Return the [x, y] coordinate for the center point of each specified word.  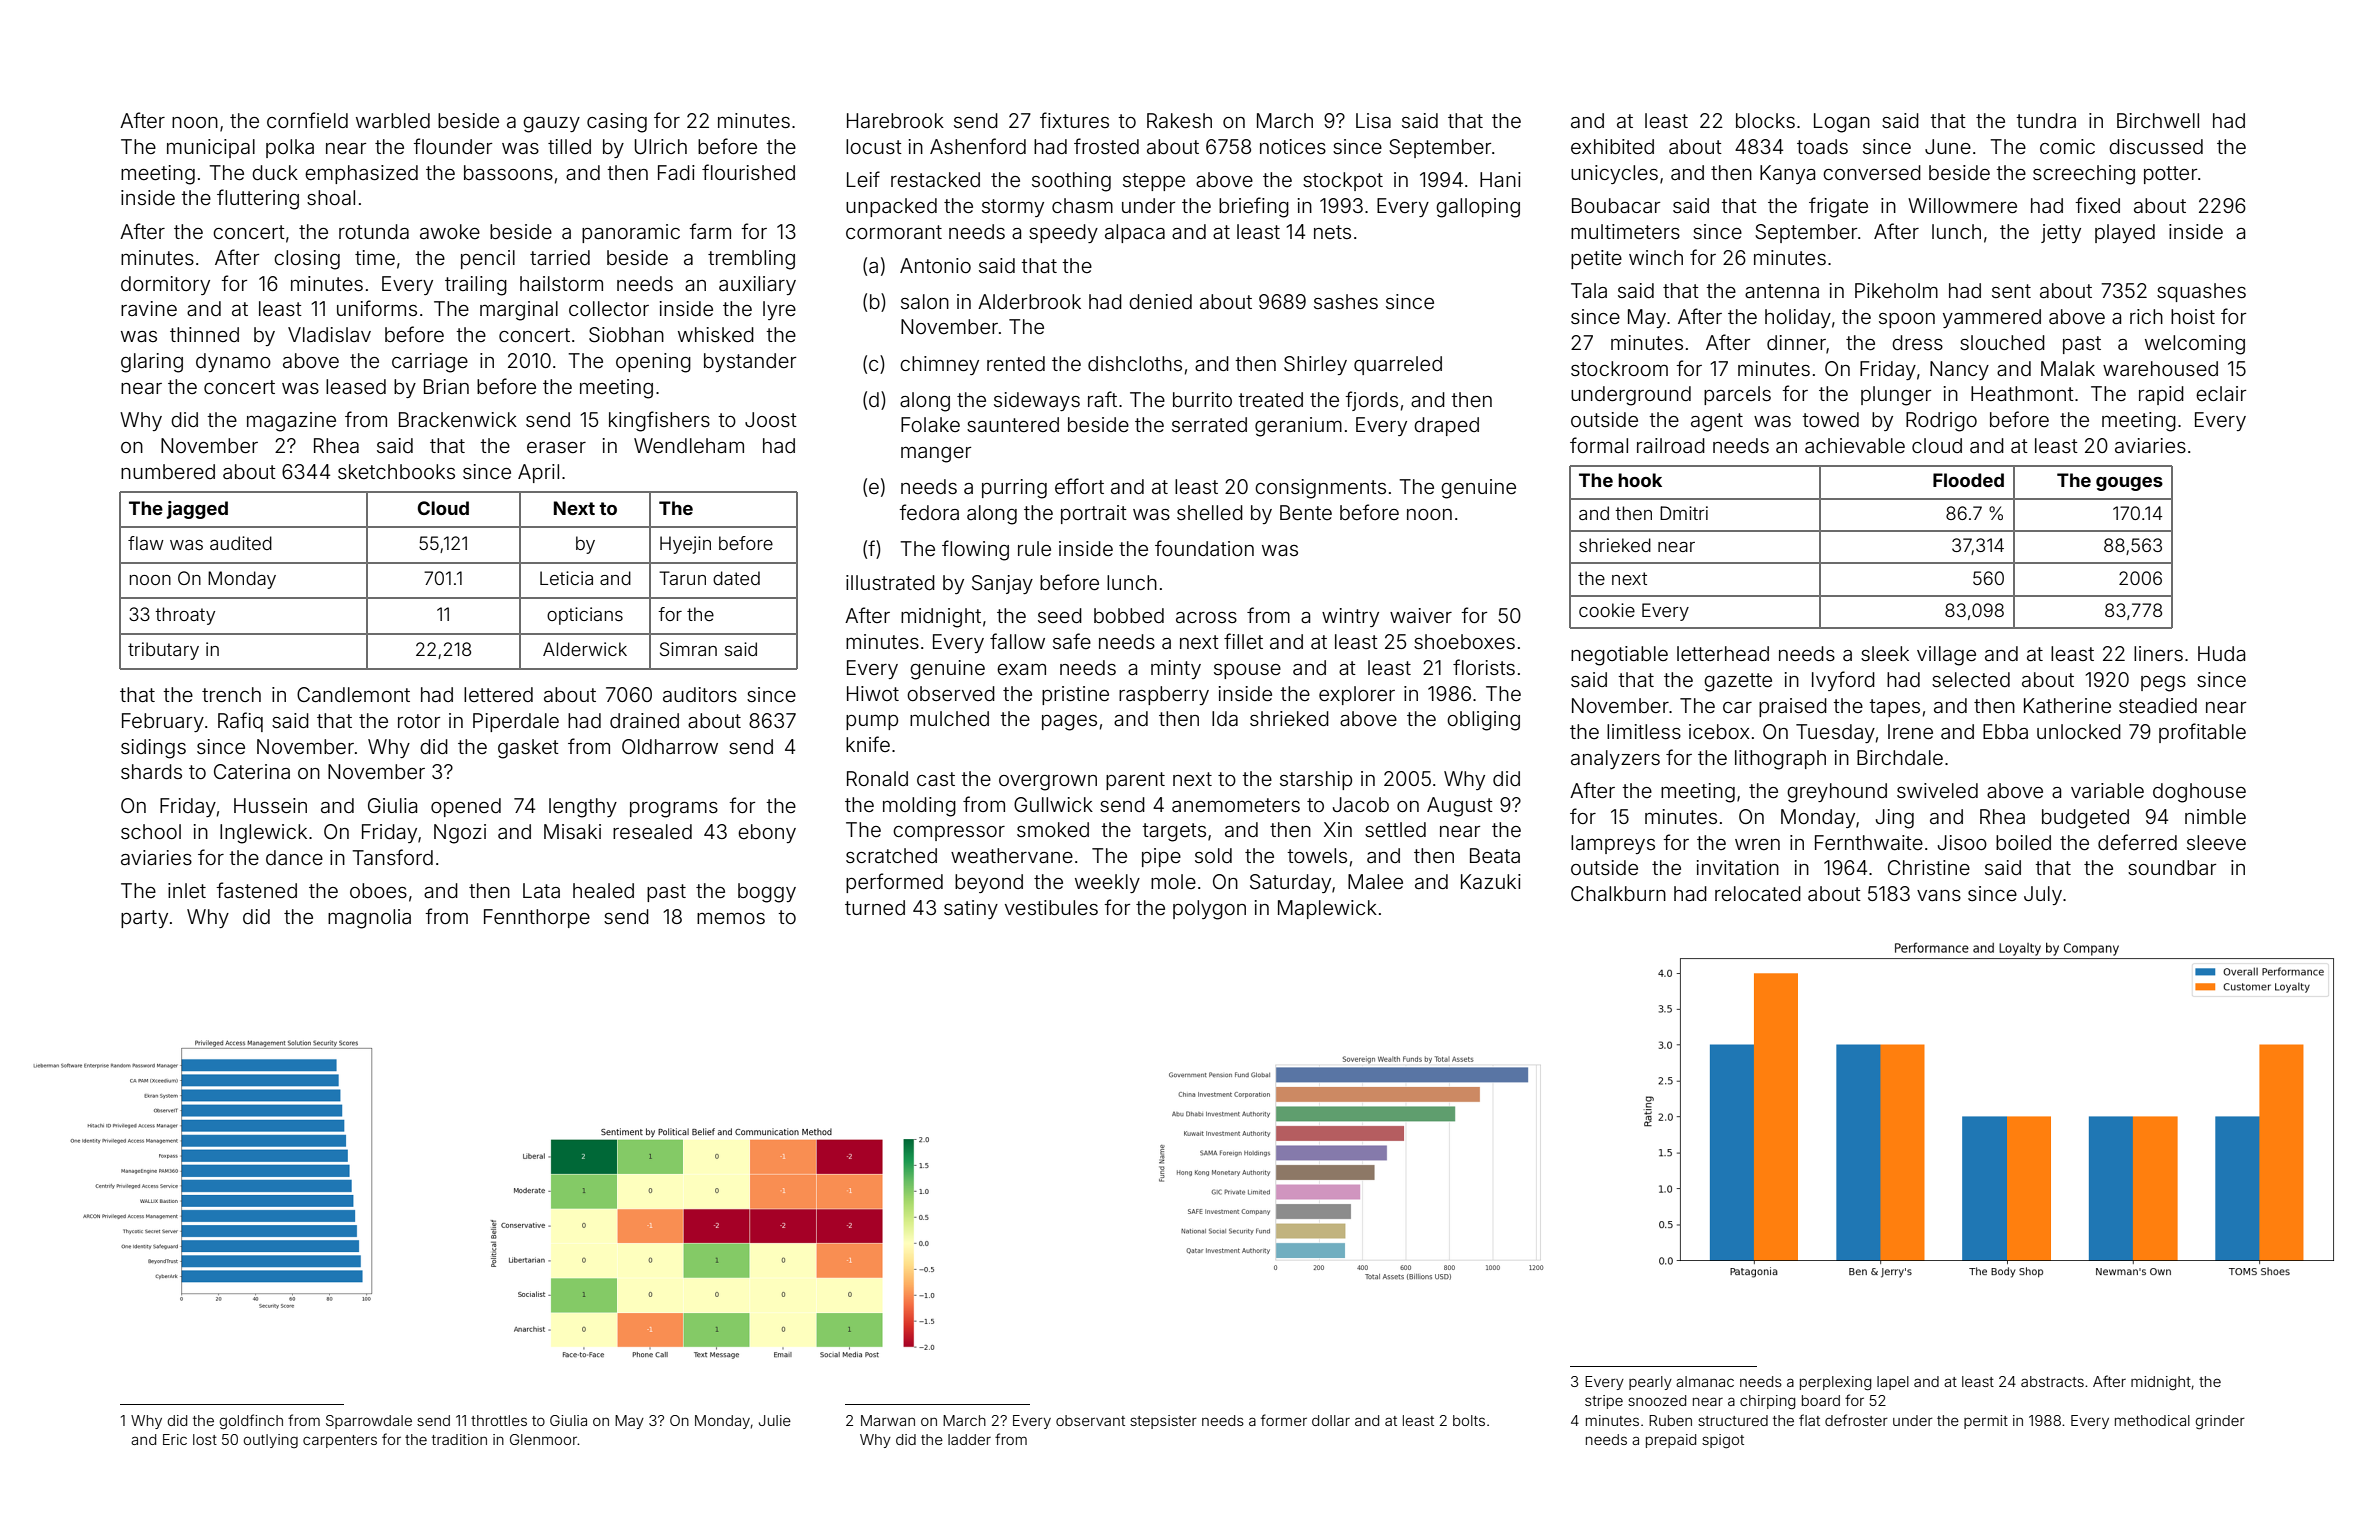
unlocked [2079, 731]
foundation [1204, 548]
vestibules [1051, 907]
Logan [1842, 123]
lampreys [1613, 844]
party [144, 919]
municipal [211, 148]
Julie [775, 1420]
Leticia [566, 578]
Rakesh [1179, 120]
